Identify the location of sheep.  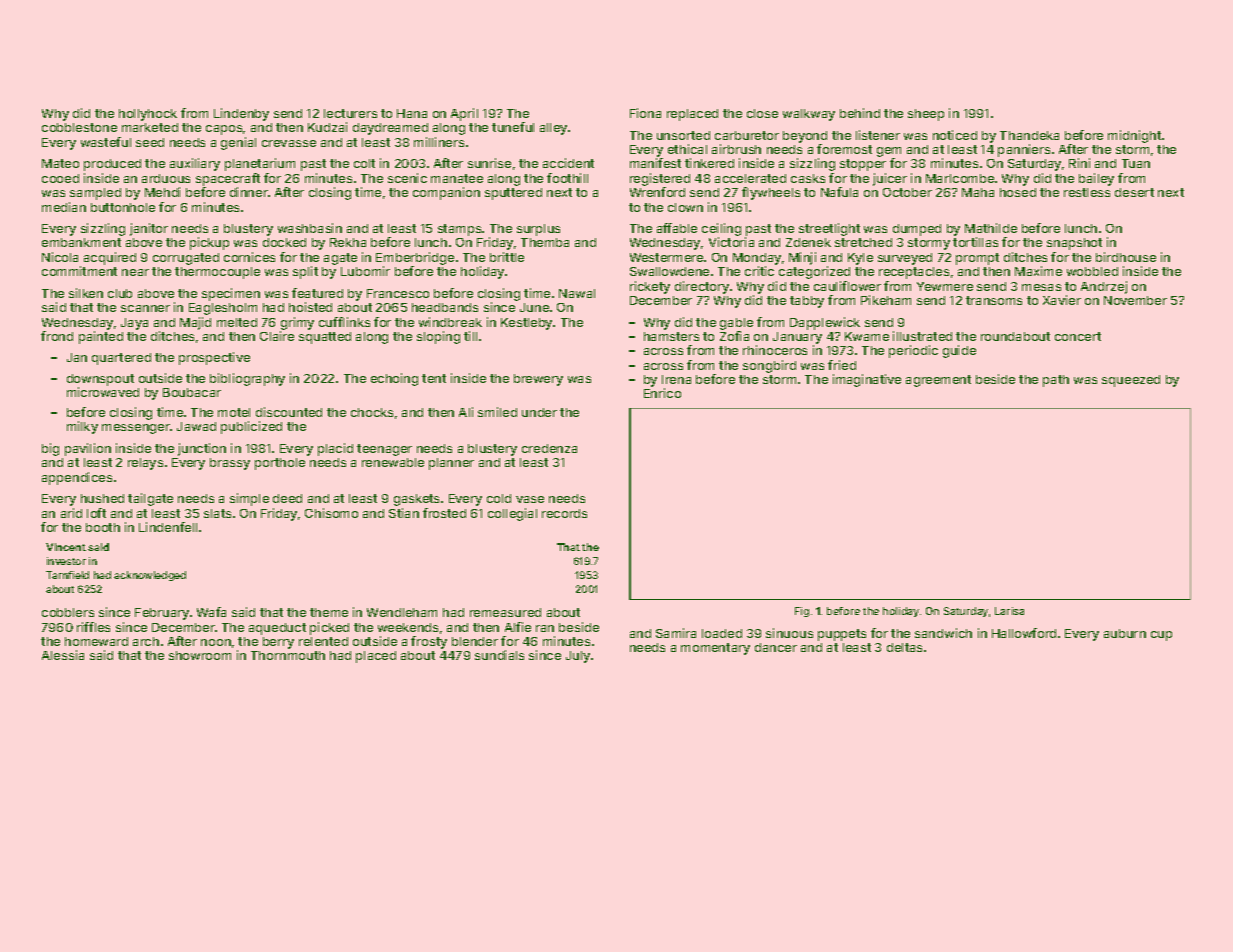
(926, 115).
